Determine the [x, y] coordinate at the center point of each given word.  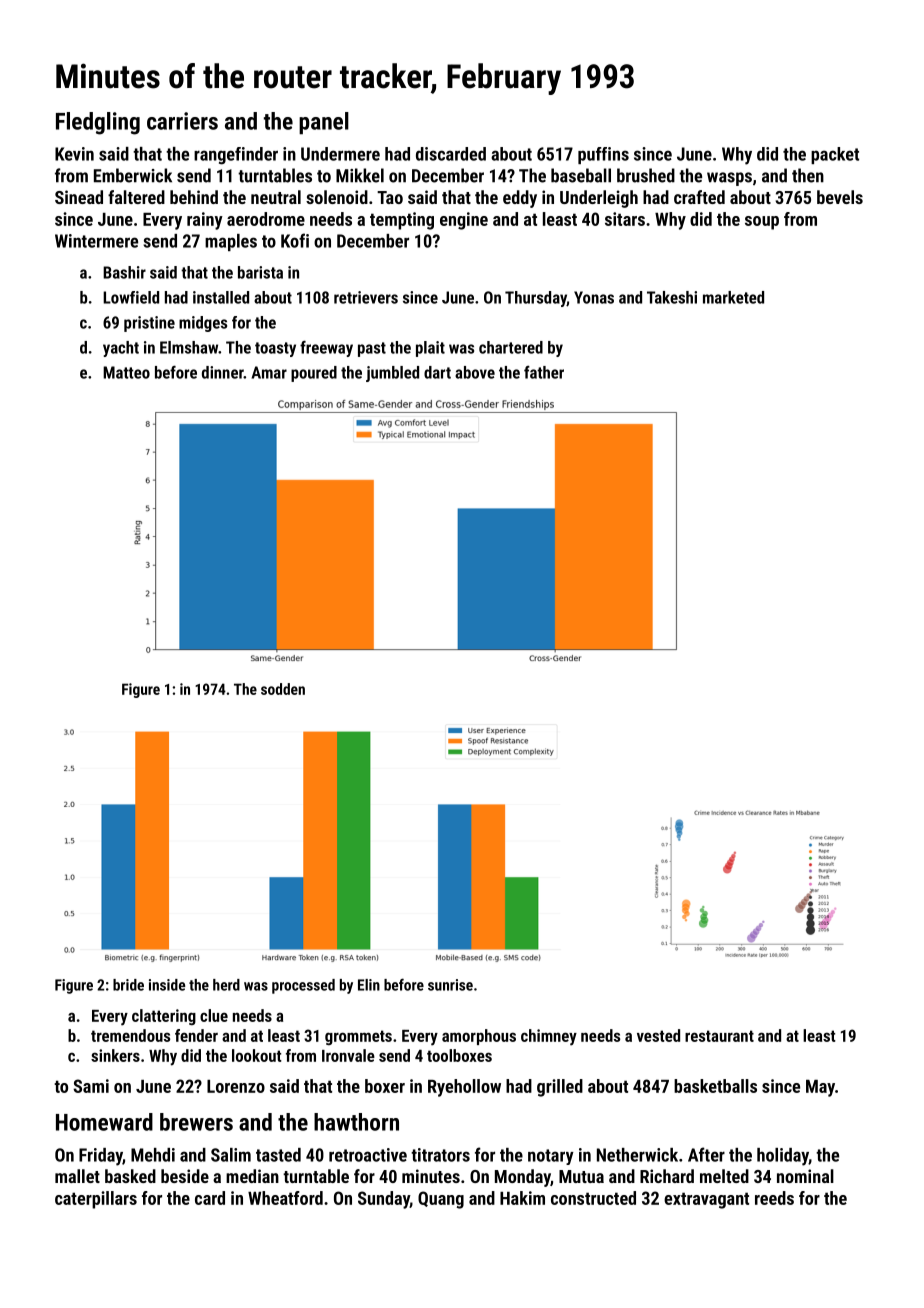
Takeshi [672, 297]
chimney [549, 1037]
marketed [733, 297]
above [475, 372]
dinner [223, 372]
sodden [283, 689]
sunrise [450, 985]
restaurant [719, 1036]
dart [437, 372]
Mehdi [153, 1155]
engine [464, 221]
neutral [276, 197]
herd [226, 985]
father [544, 372]
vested [658, 1035]
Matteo [126, 372]
